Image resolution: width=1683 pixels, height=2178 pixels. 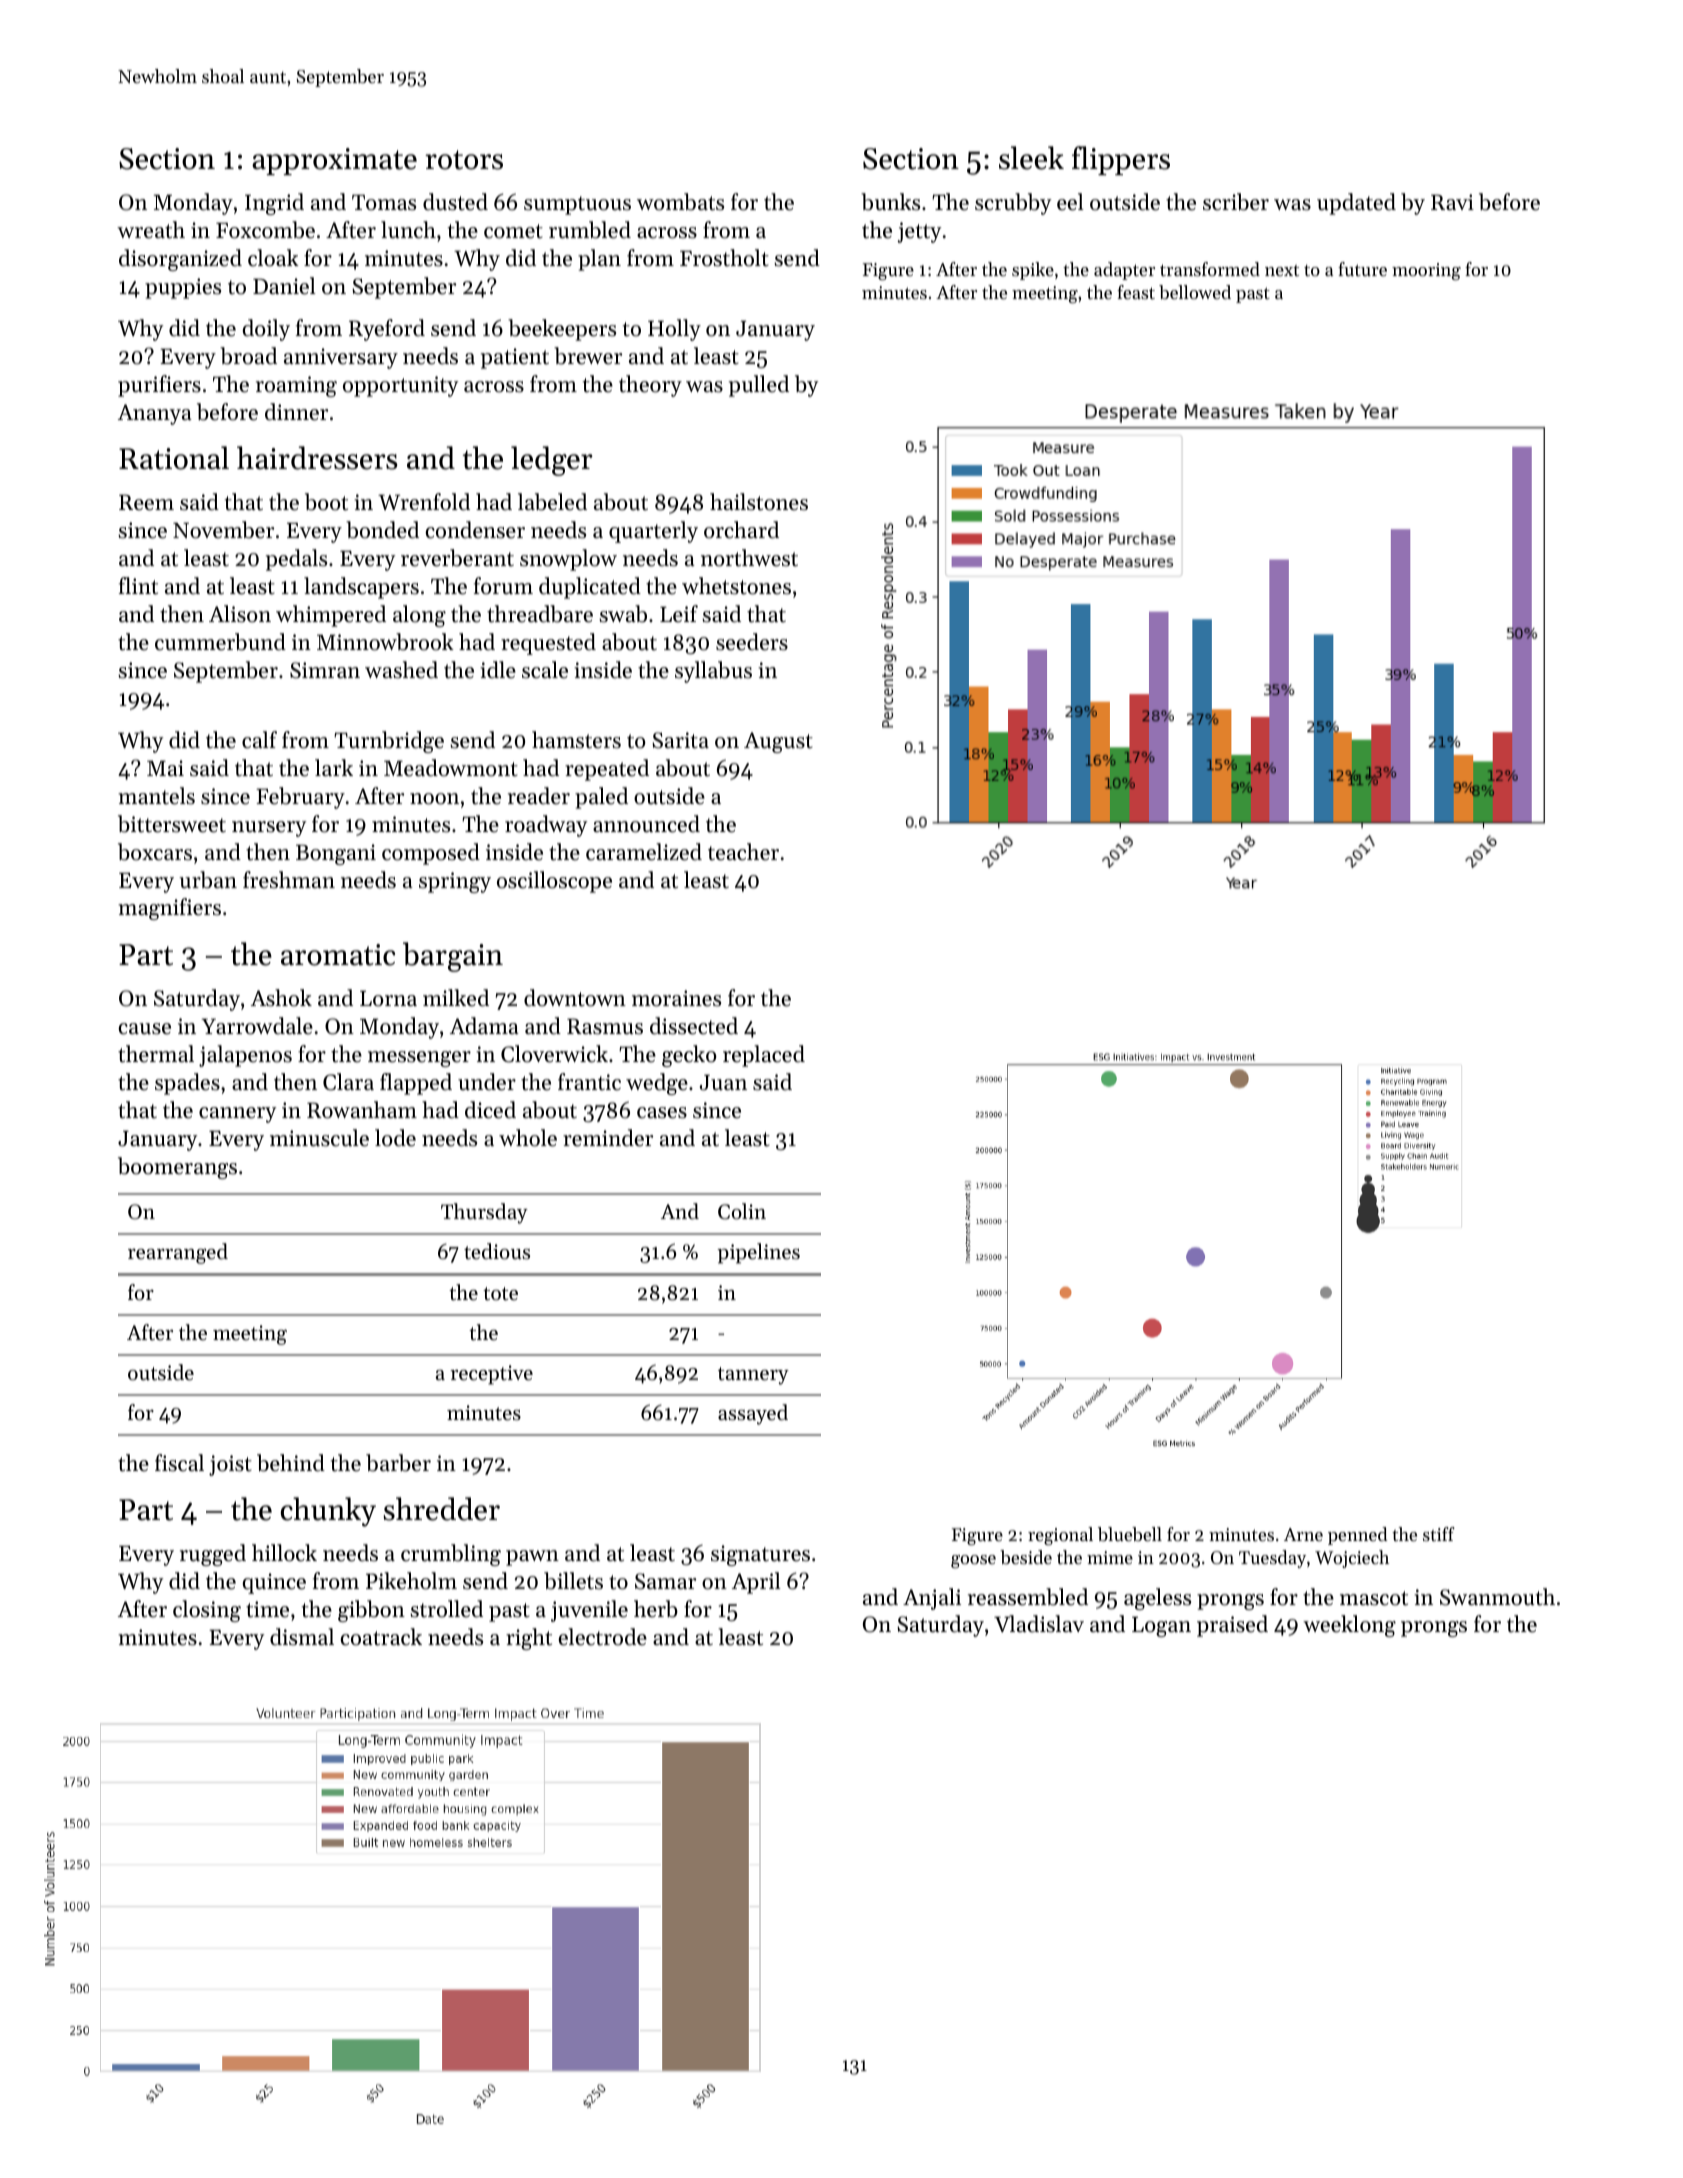 I want to click on Arne, so click(x=1303, y=1534).
